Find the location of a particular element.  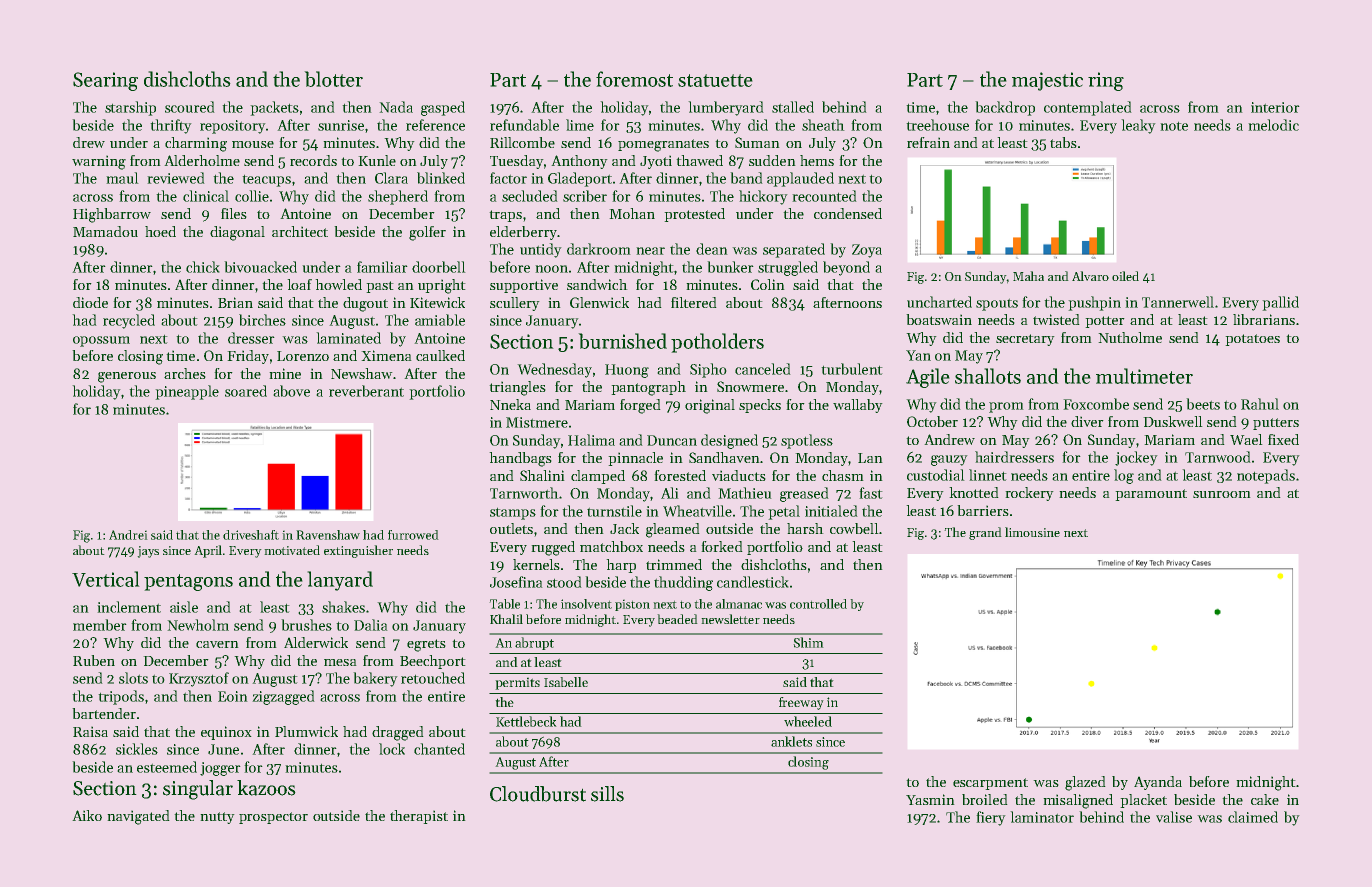

Yasmin is located at coordinates (930, 799).
